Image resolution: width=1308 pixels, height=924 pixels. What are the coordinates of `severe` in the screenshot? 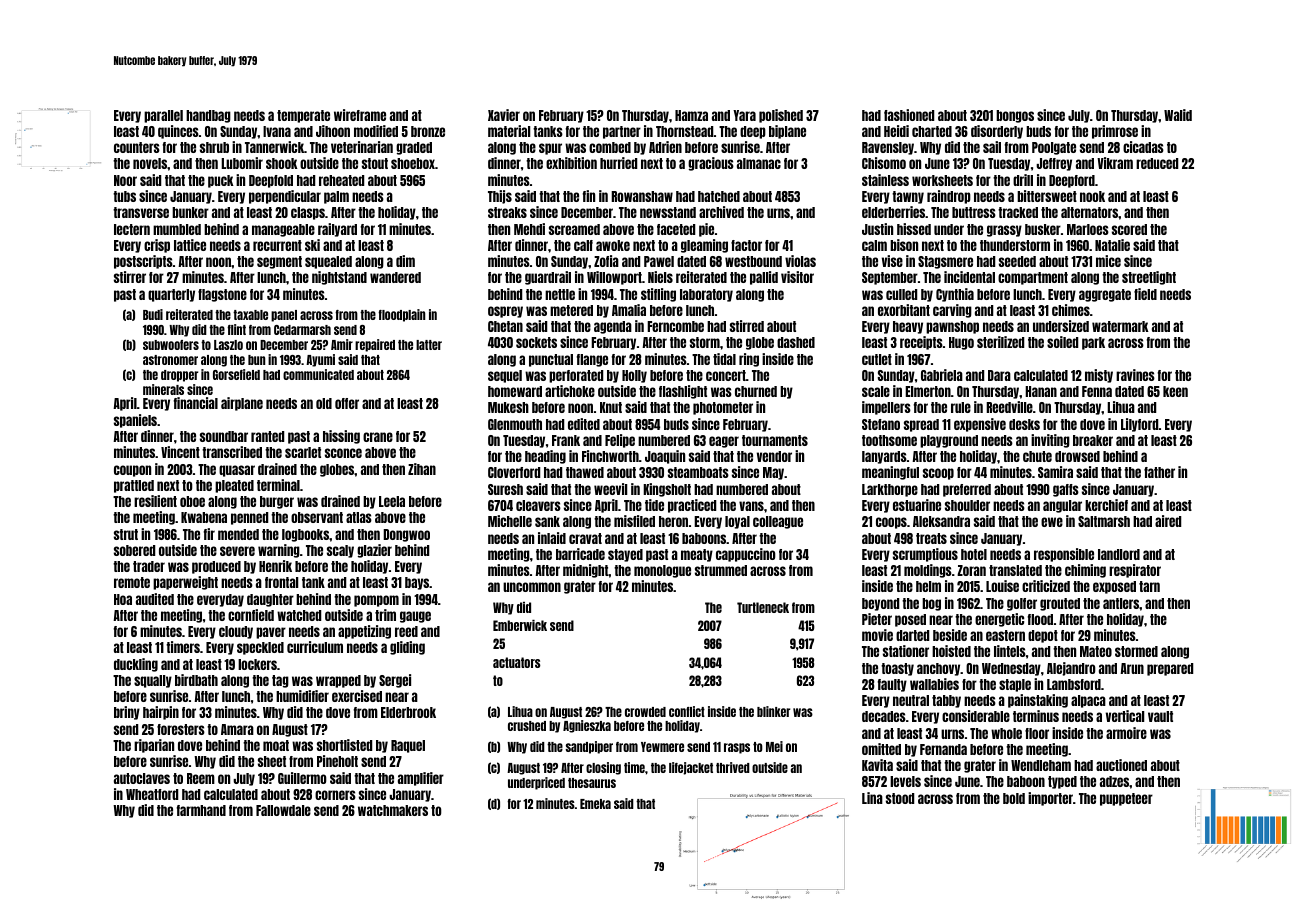 It's located at (237, 551).
